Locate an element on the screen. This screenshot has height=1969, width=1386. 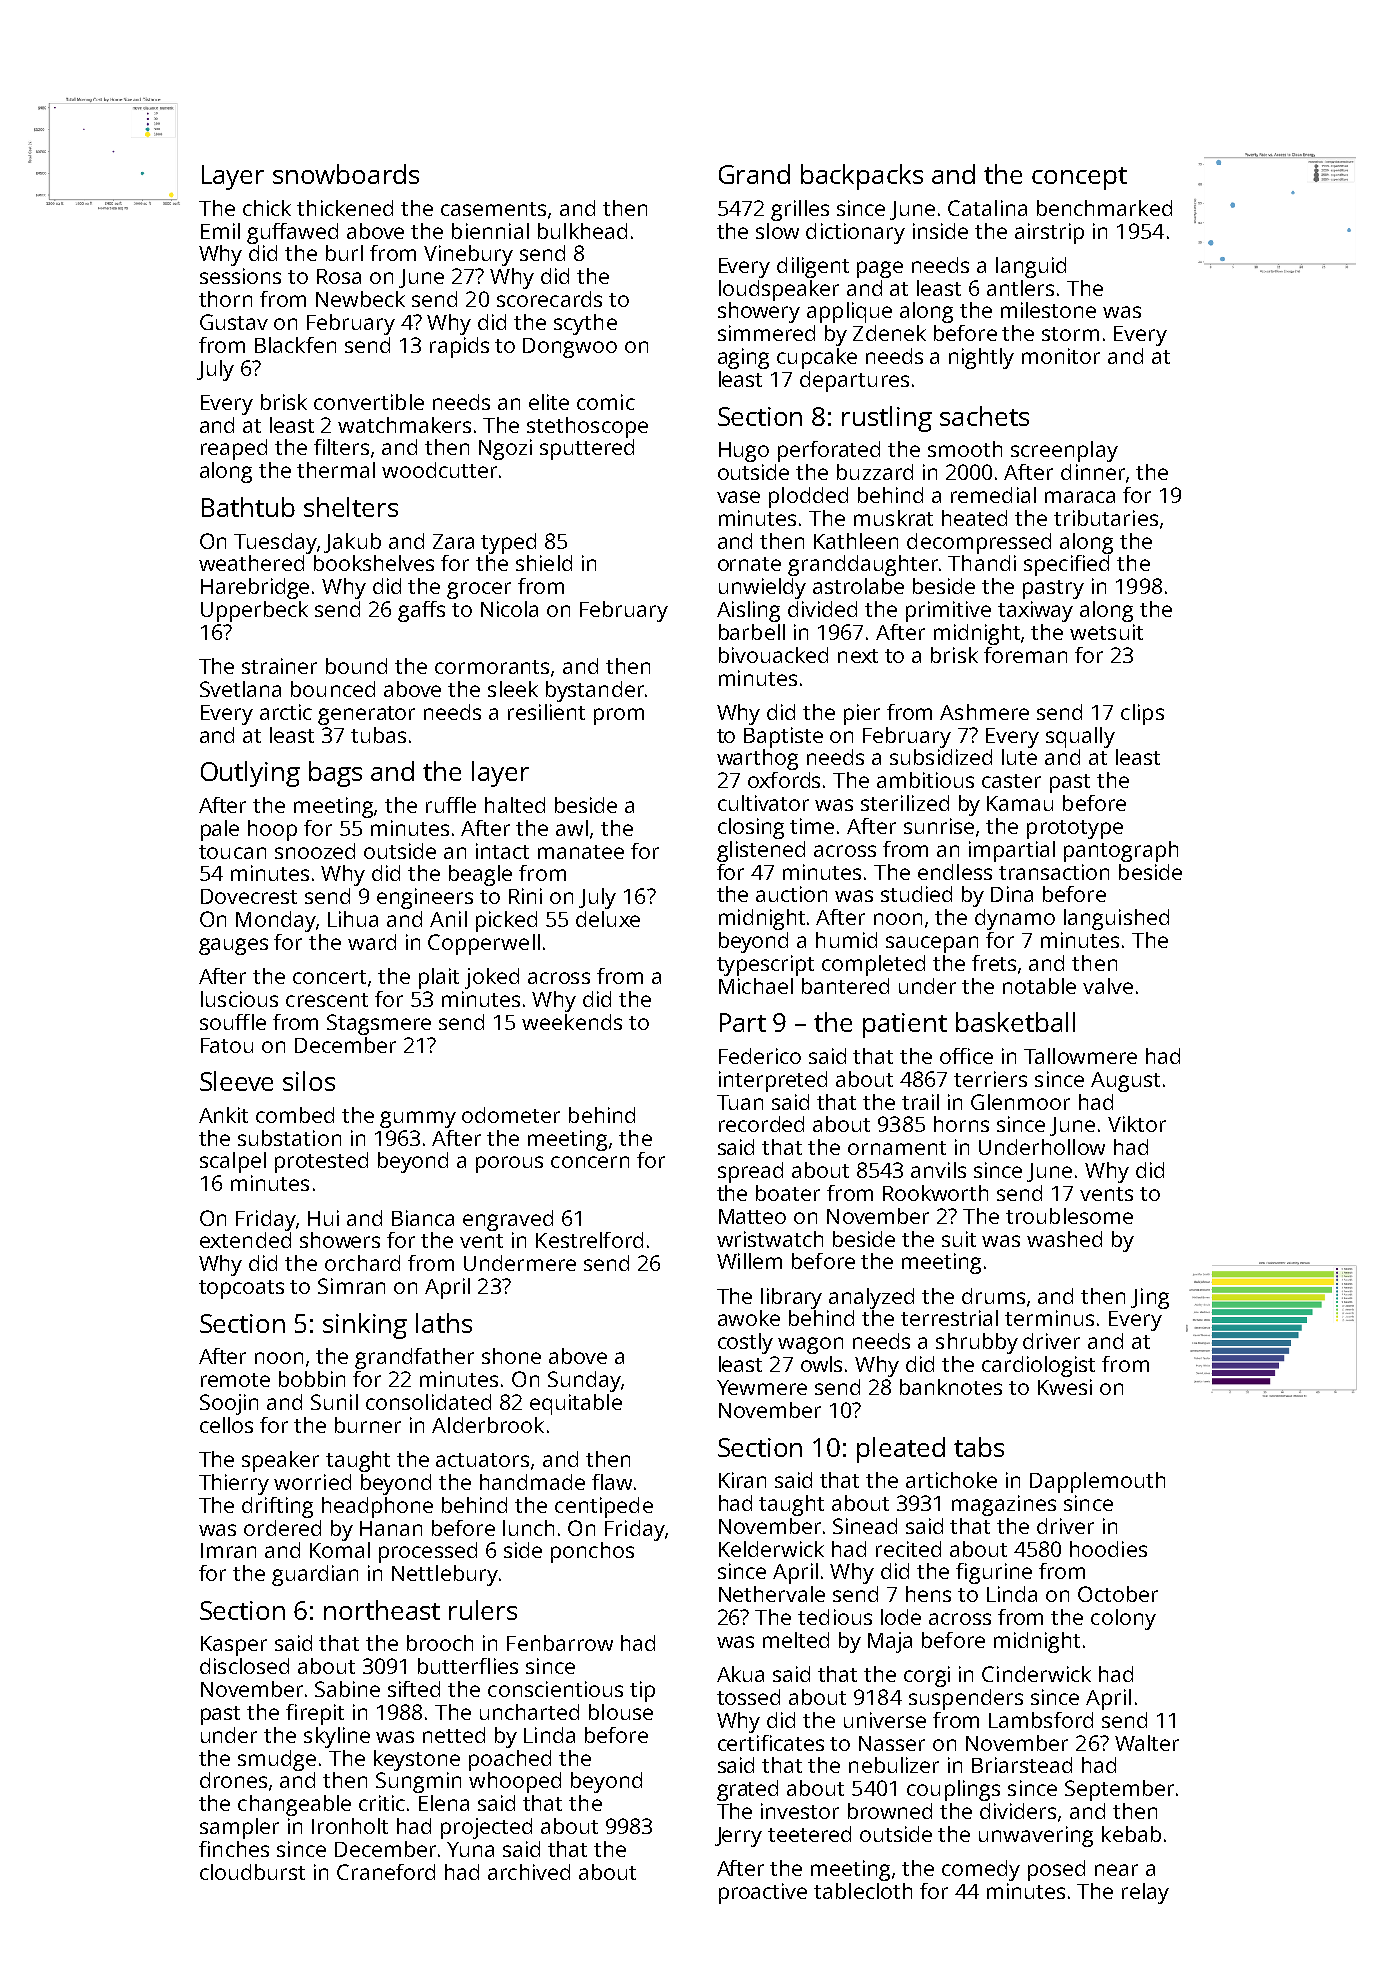
Kestrelford is located at coordinates (589, 1240).
